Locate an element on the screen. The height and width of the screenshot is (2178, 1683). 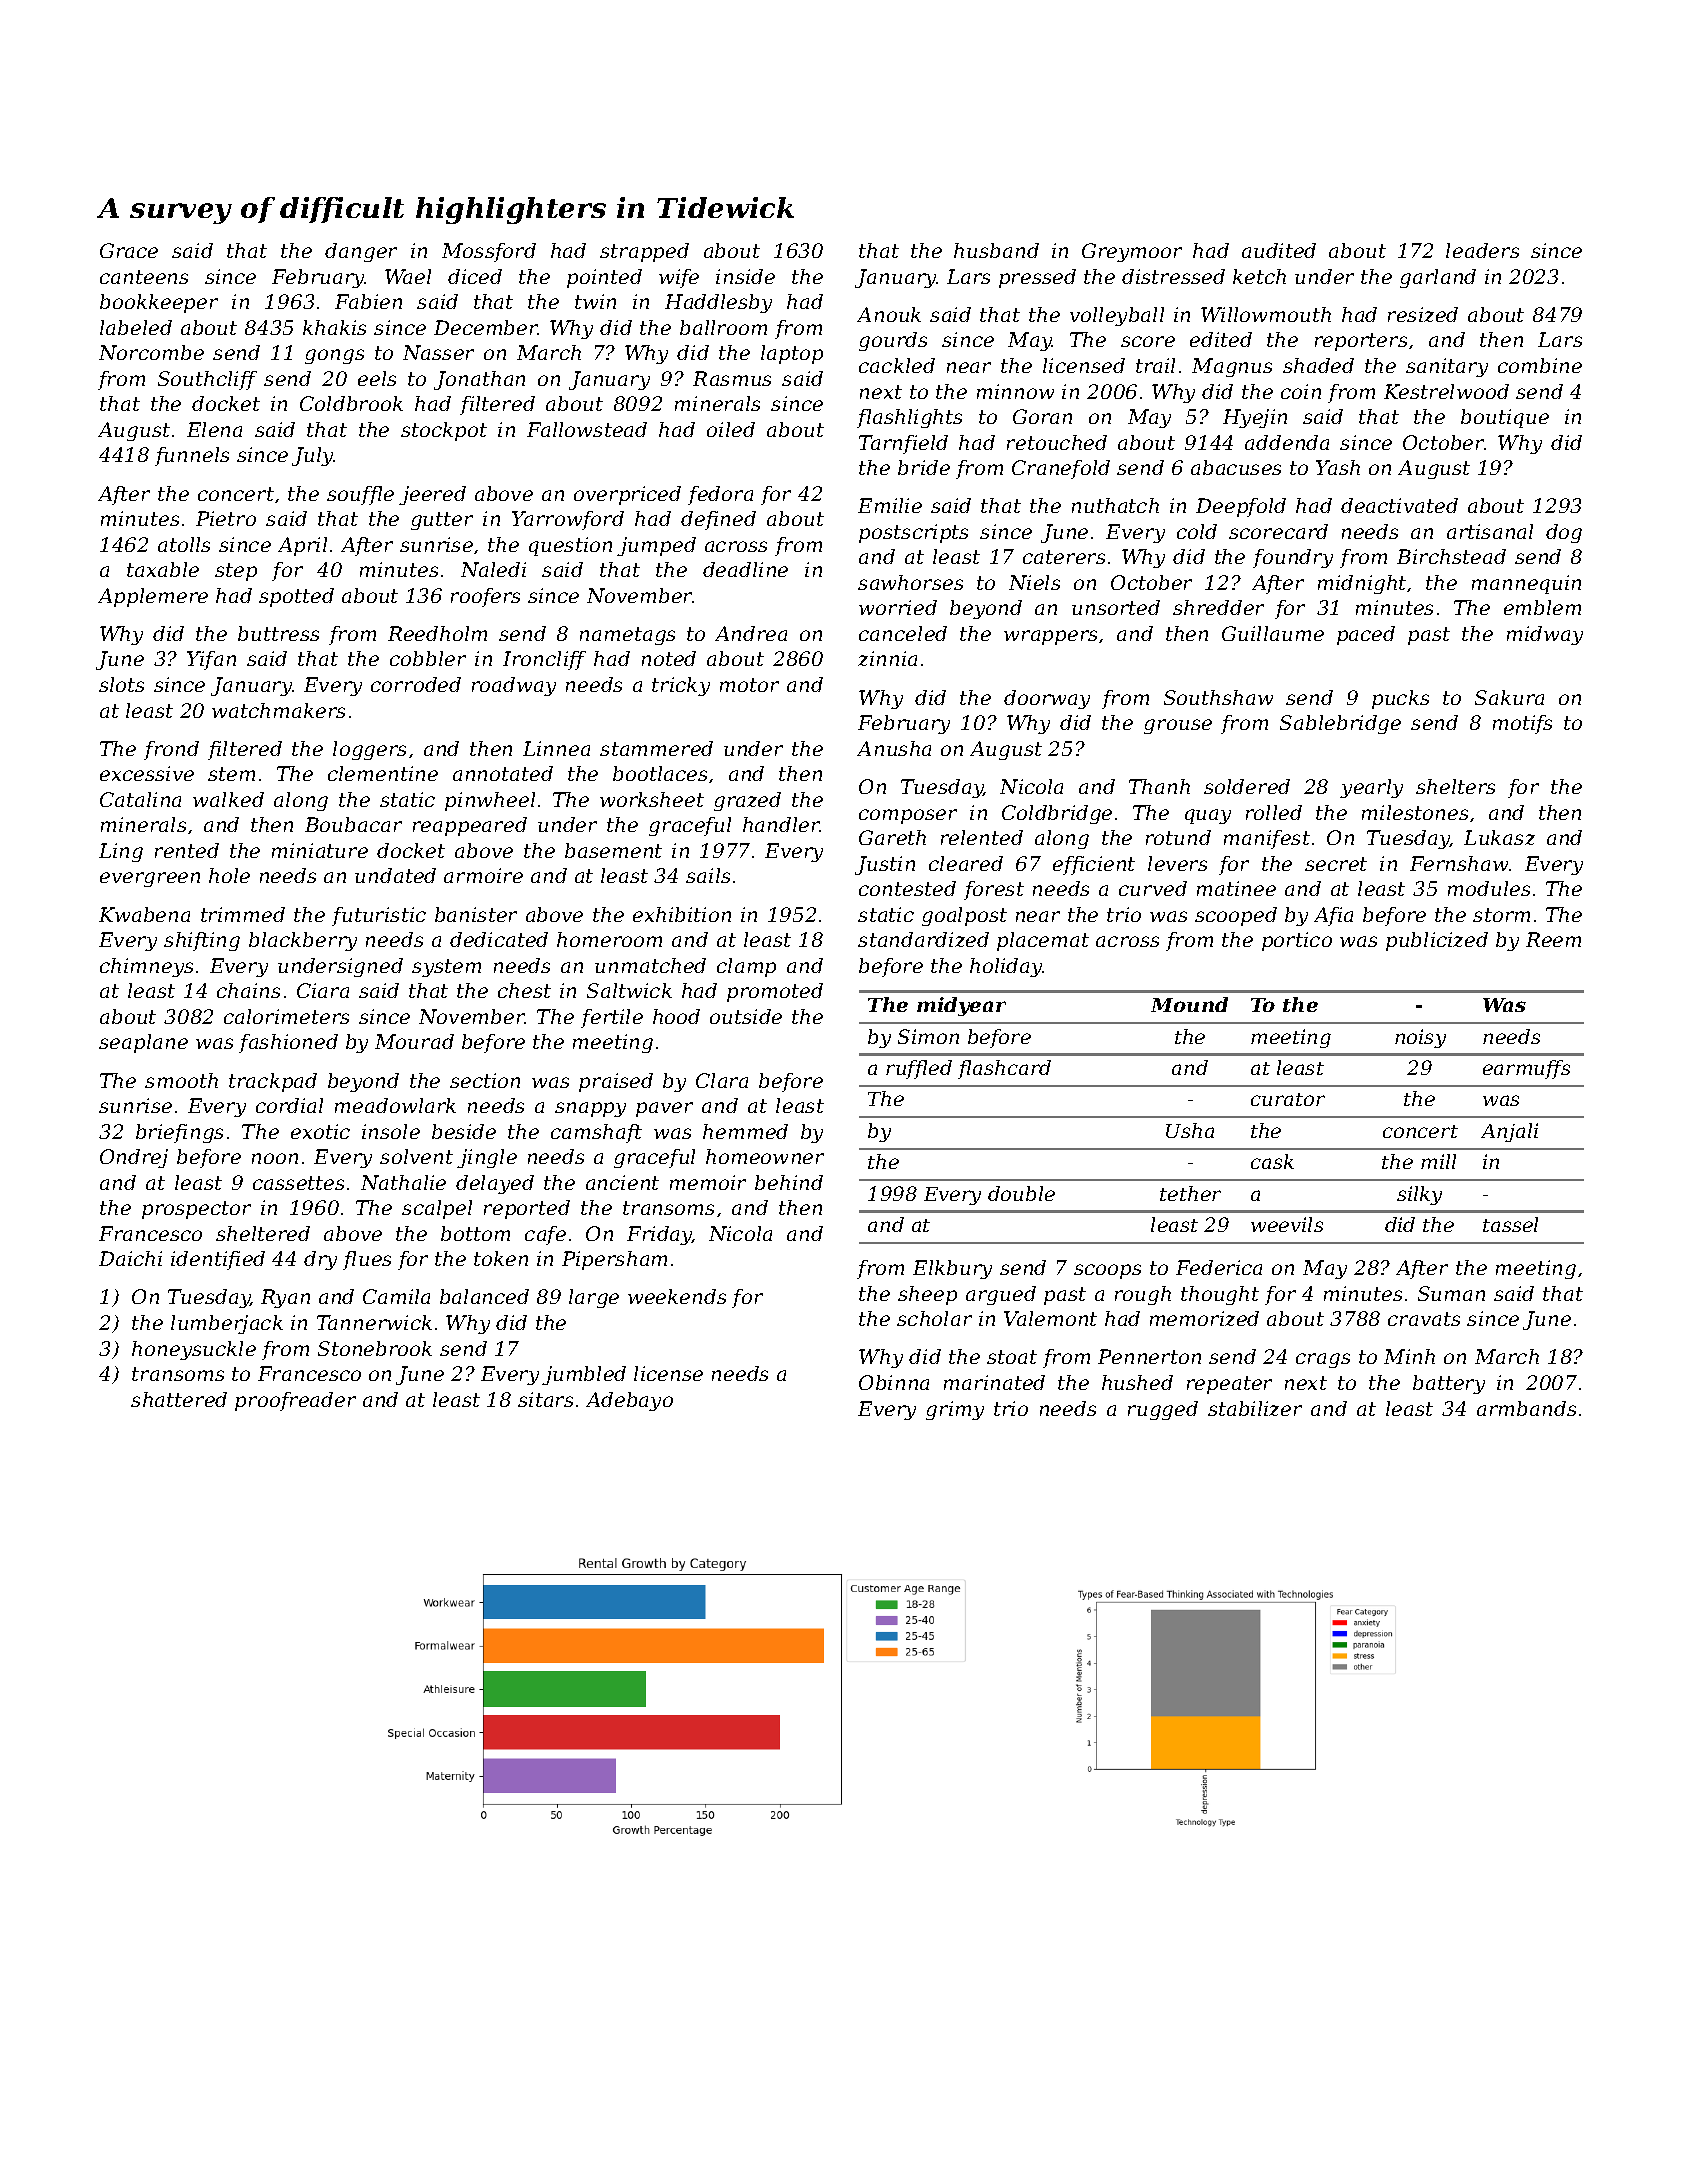
audited is located at coordinates (1279, 250).
